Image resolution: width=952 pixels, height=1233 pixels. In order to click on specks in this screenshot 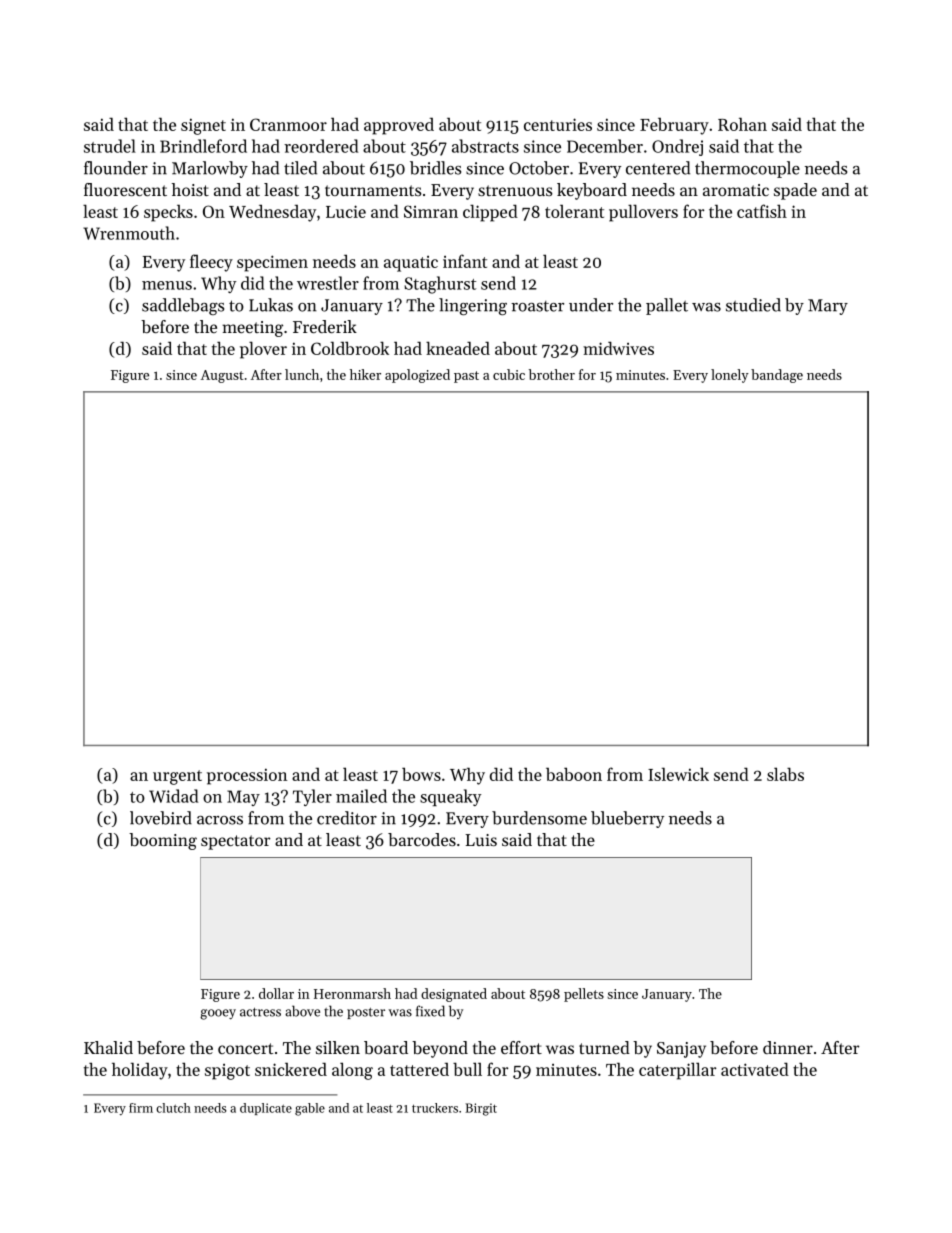, I will do `click(168, 213)`.
